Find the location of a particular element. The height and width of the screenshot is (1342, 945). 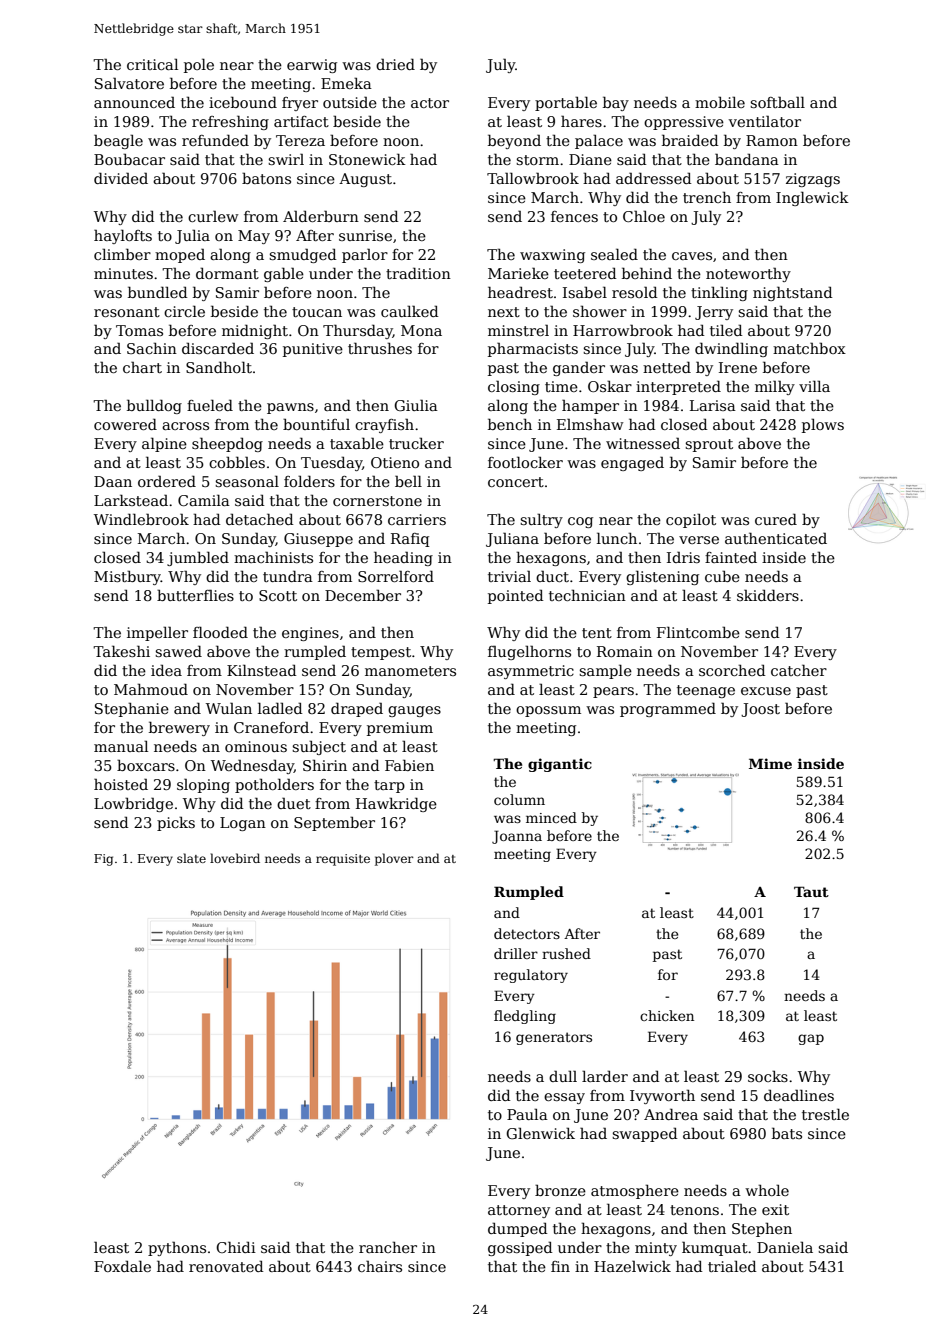

haylofts is located at coordinates (123, 236).
